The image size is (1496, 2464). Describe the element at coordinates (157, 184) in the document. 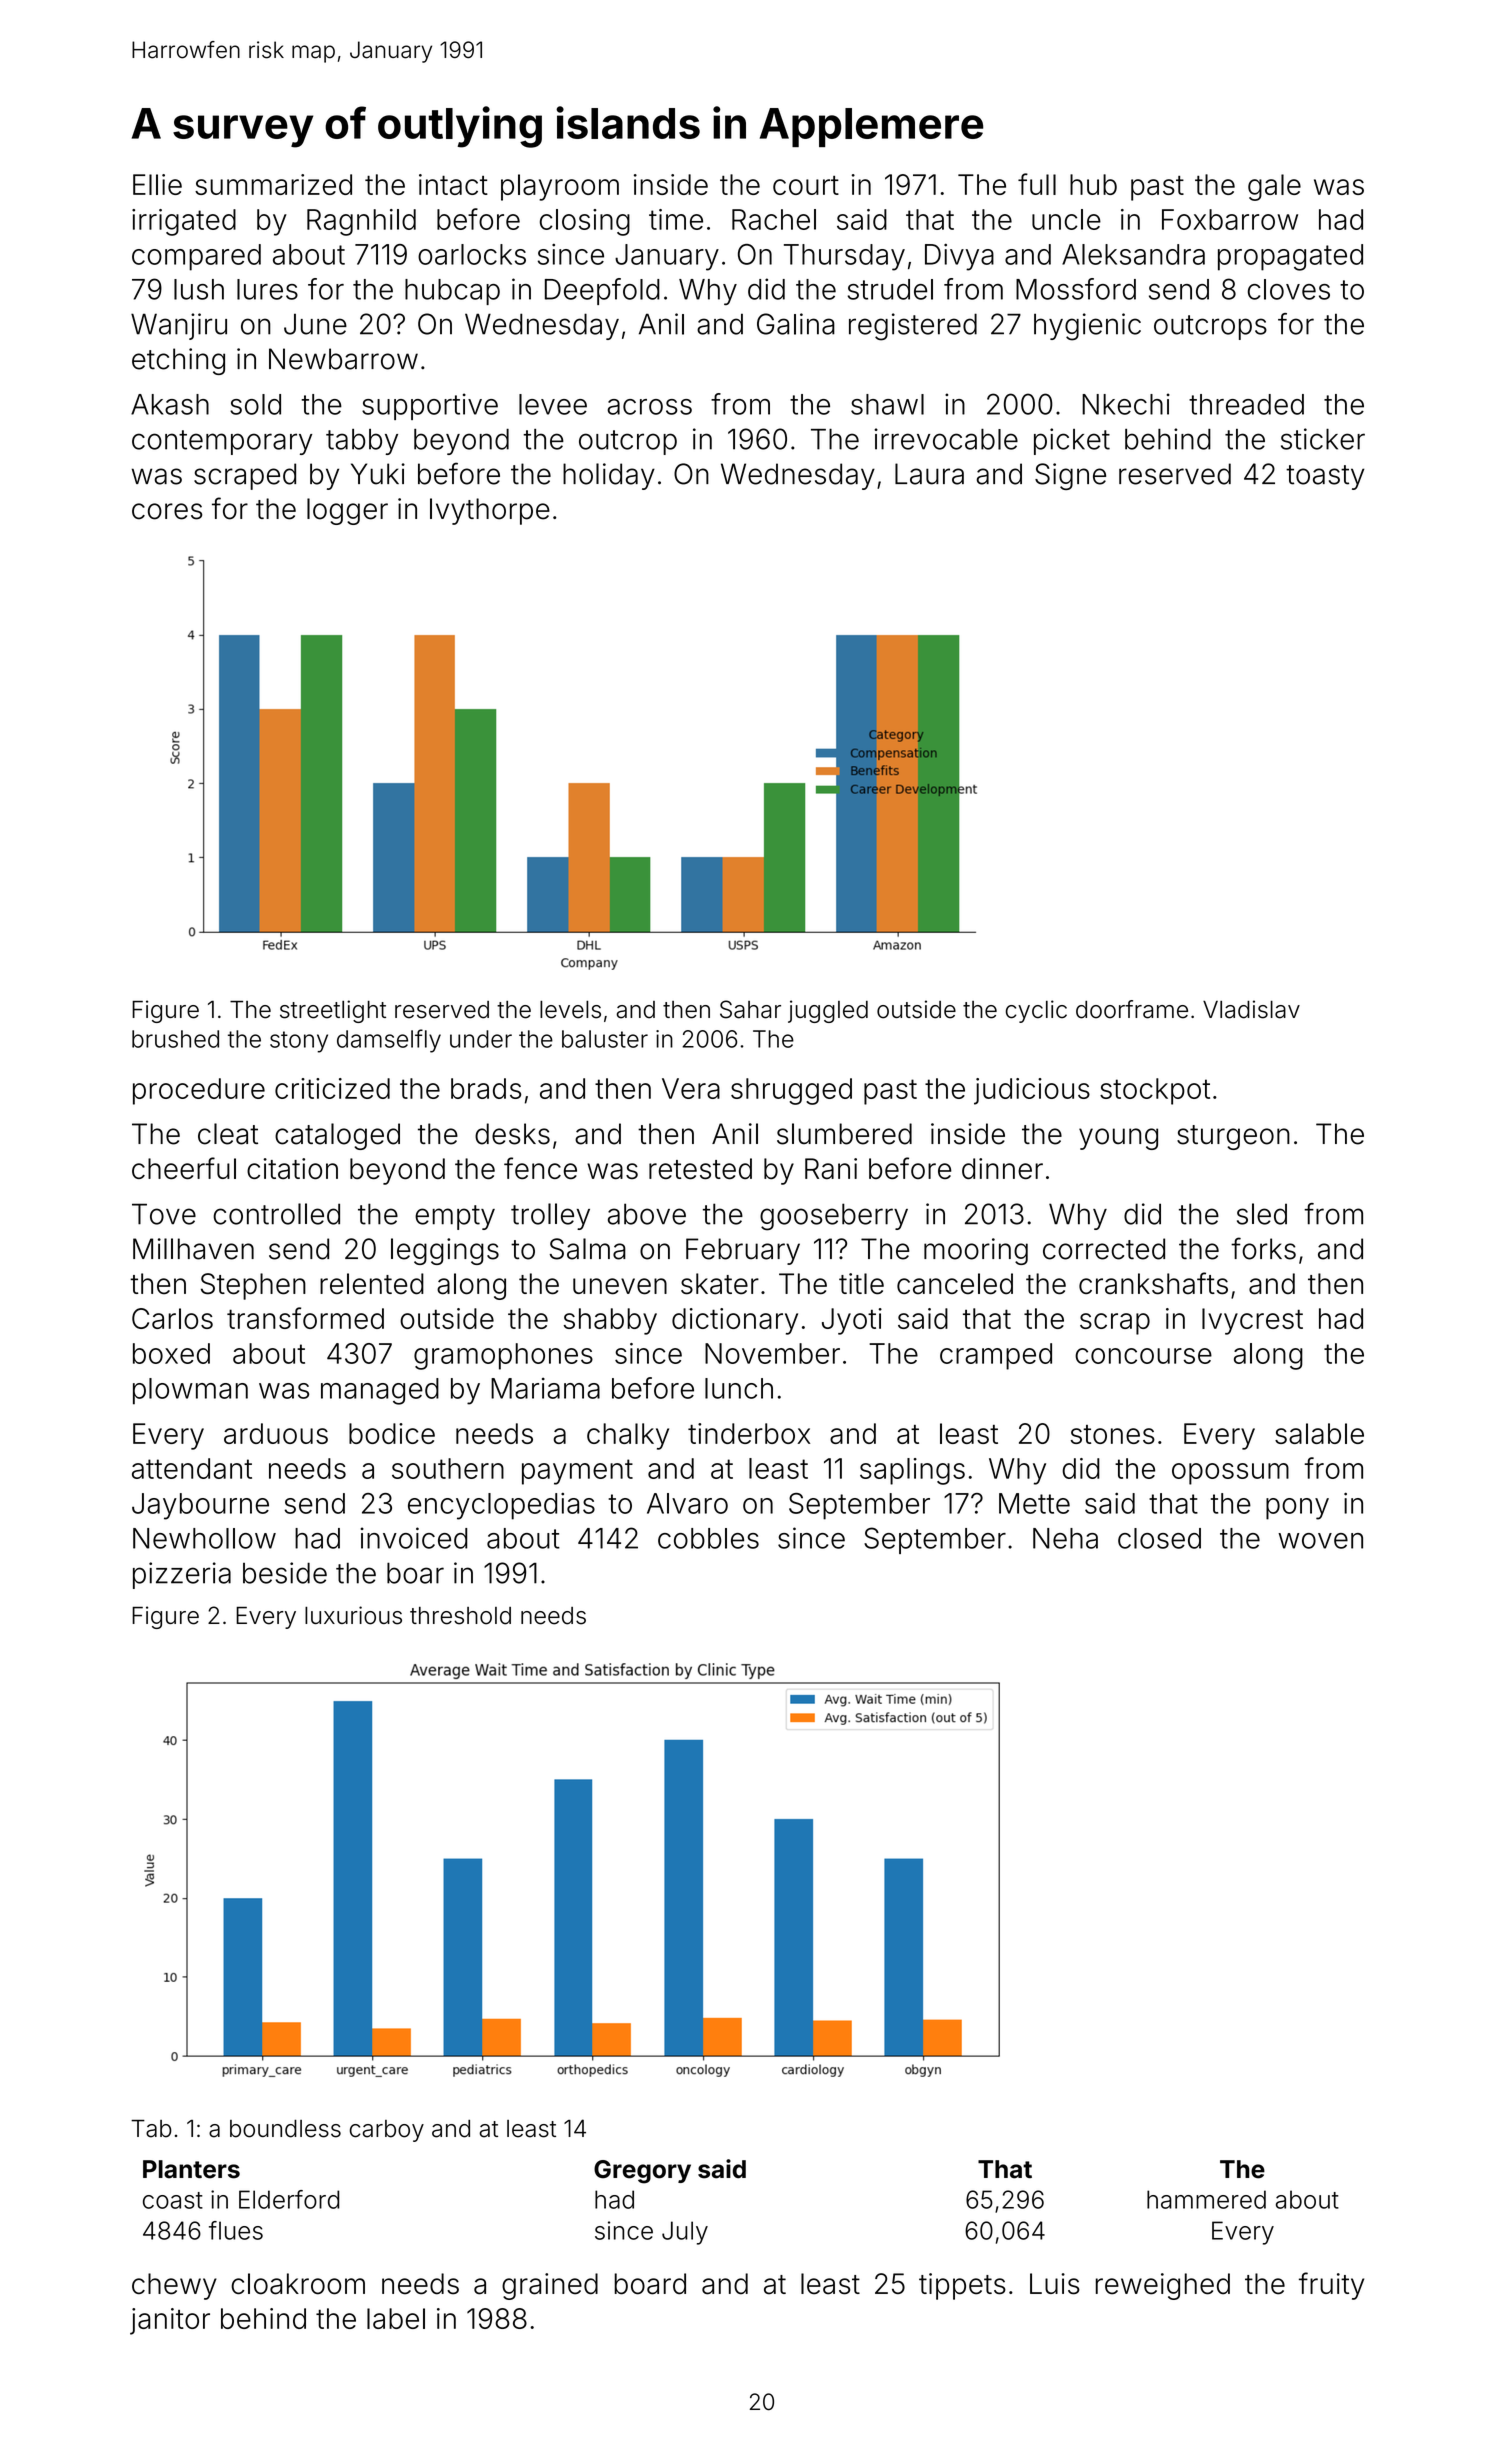

I see `Ellie` at that location.
